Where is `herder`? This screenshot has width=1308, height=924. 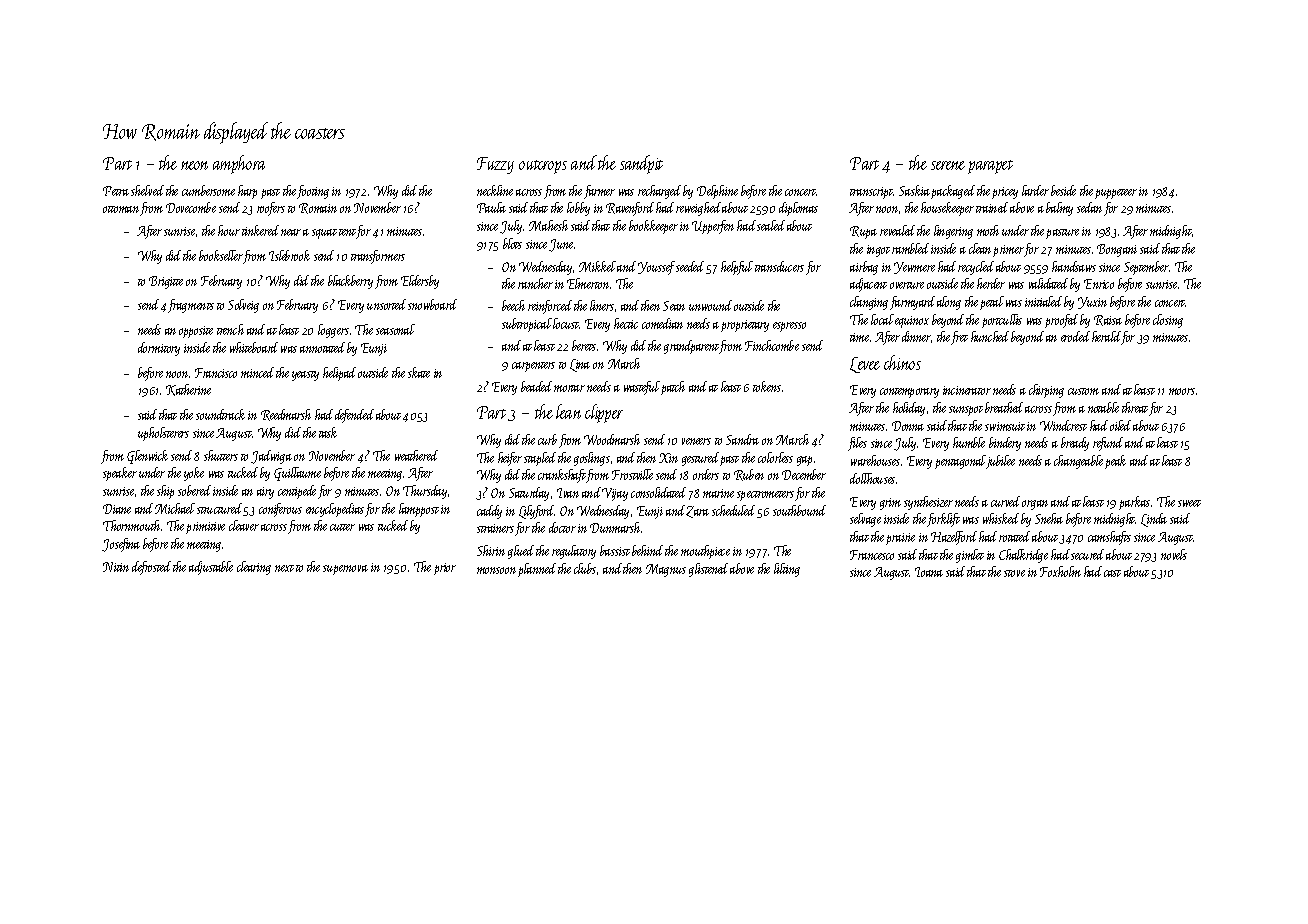
herder is located at coordinates (991, 283).
